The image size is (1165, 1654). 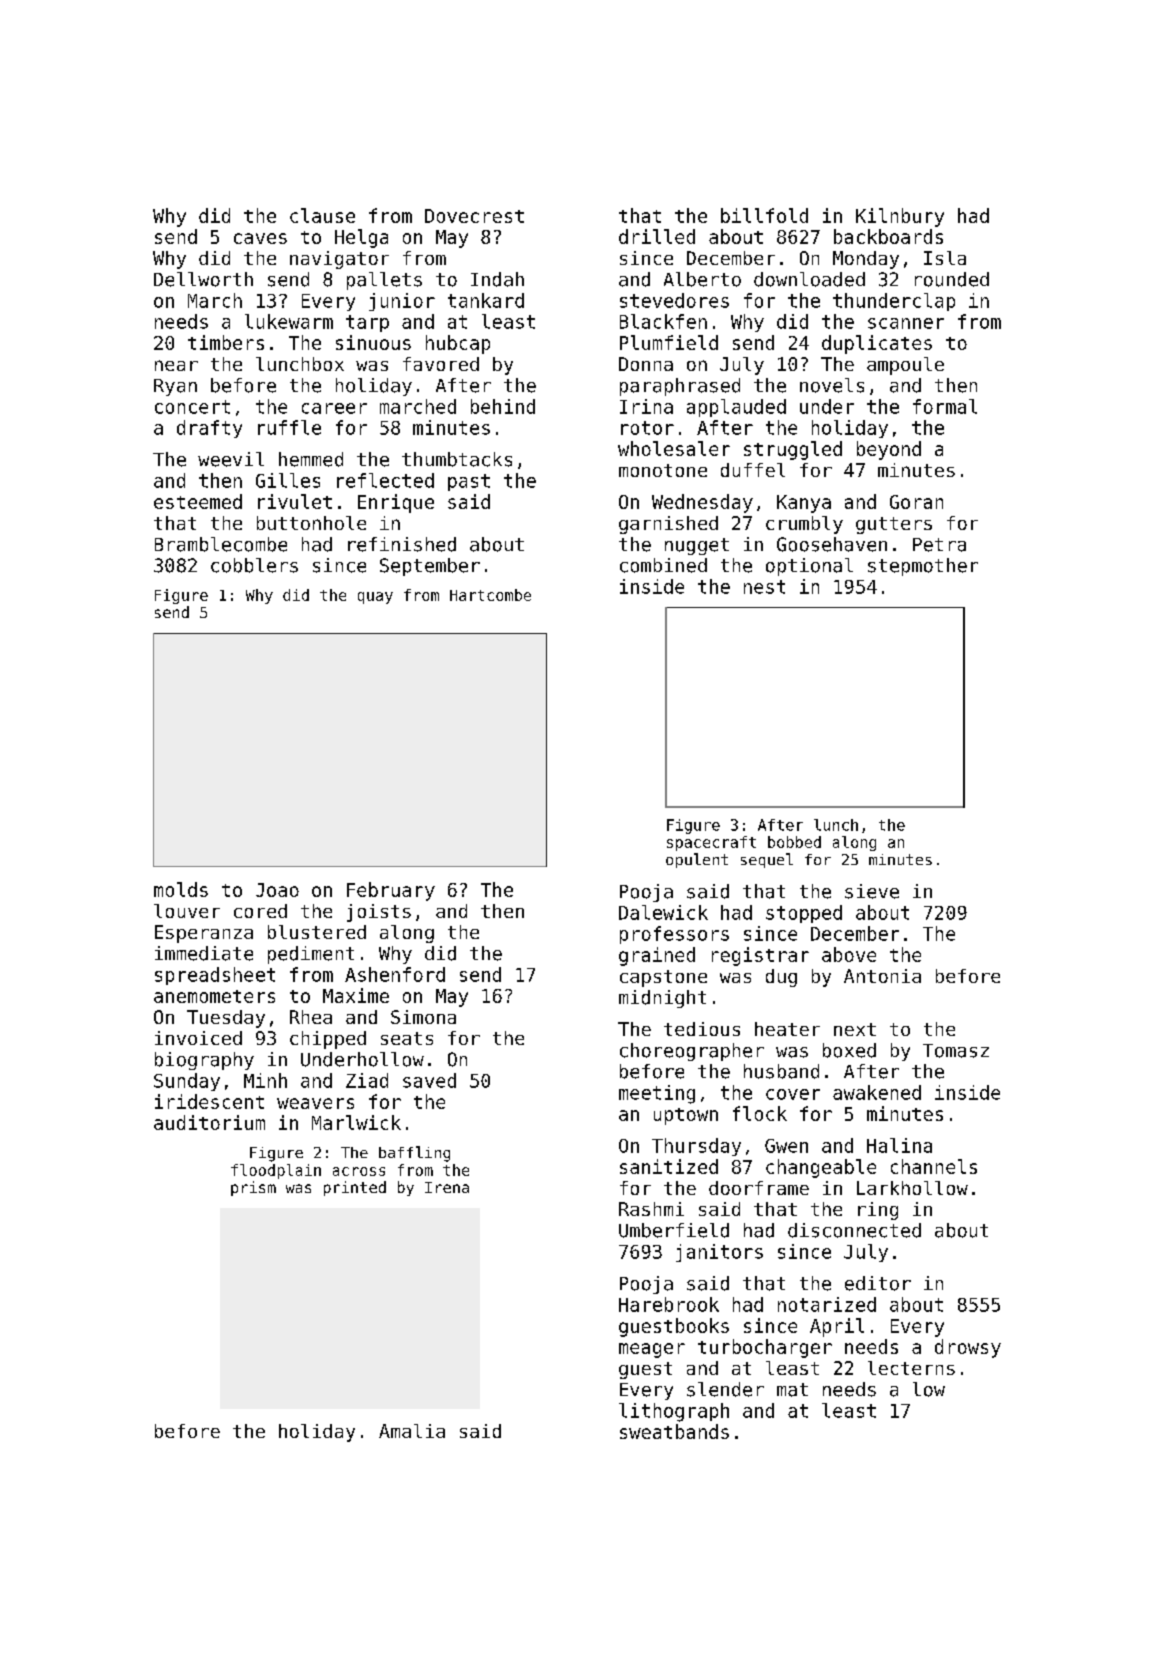 What do you see at coordinates (651, 1209) in the document?
I see `Rashmi` at bounding box center [651, 1209].
